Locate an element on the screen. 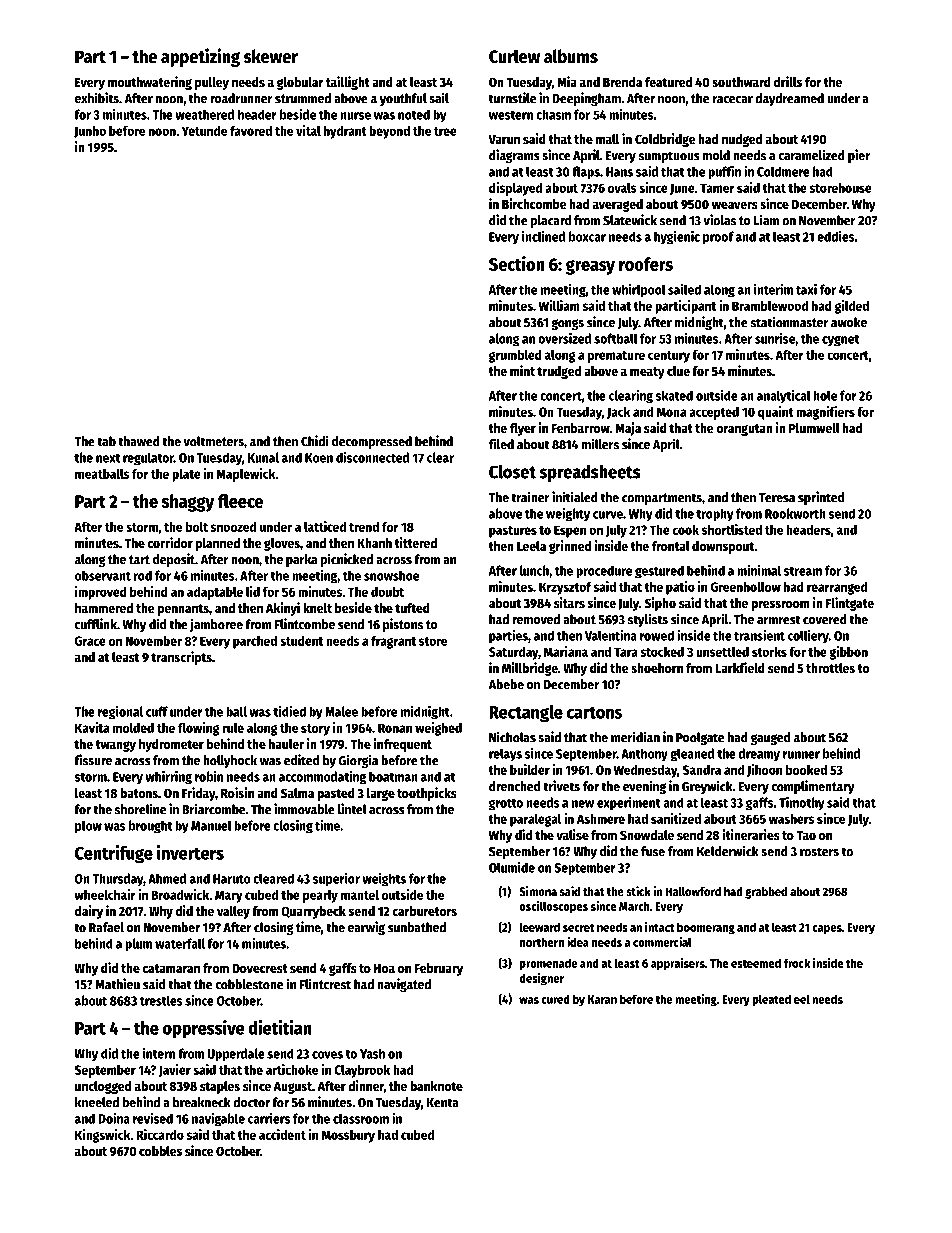  Curlew is located at coordinates (514, 56).
